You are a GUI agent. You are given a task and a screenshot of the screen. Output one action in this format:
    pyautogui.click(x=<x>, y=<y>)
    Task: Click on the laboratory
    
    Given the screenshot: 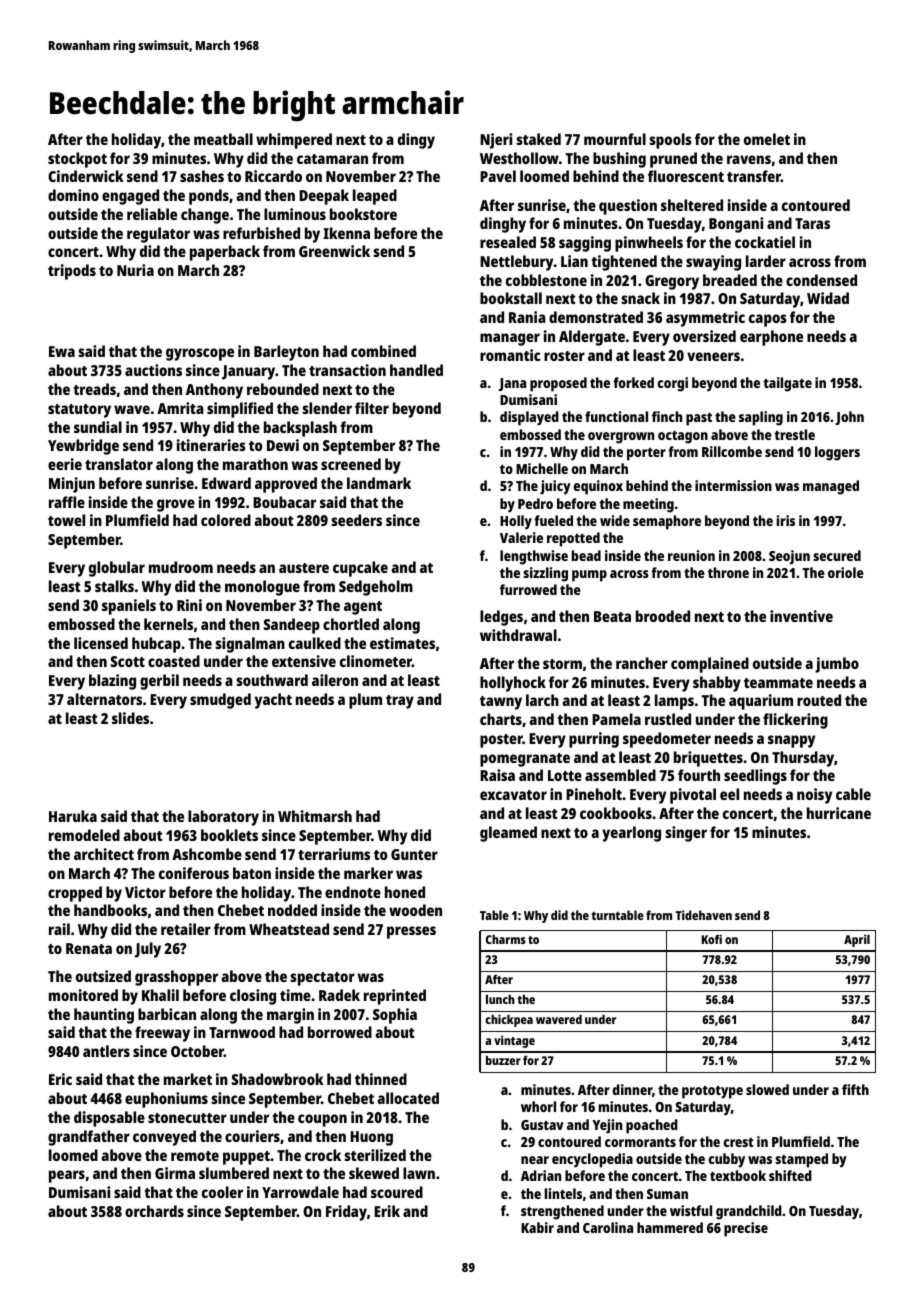 What is the action you would take?
    pyautogui.click(x=223, y=818)
